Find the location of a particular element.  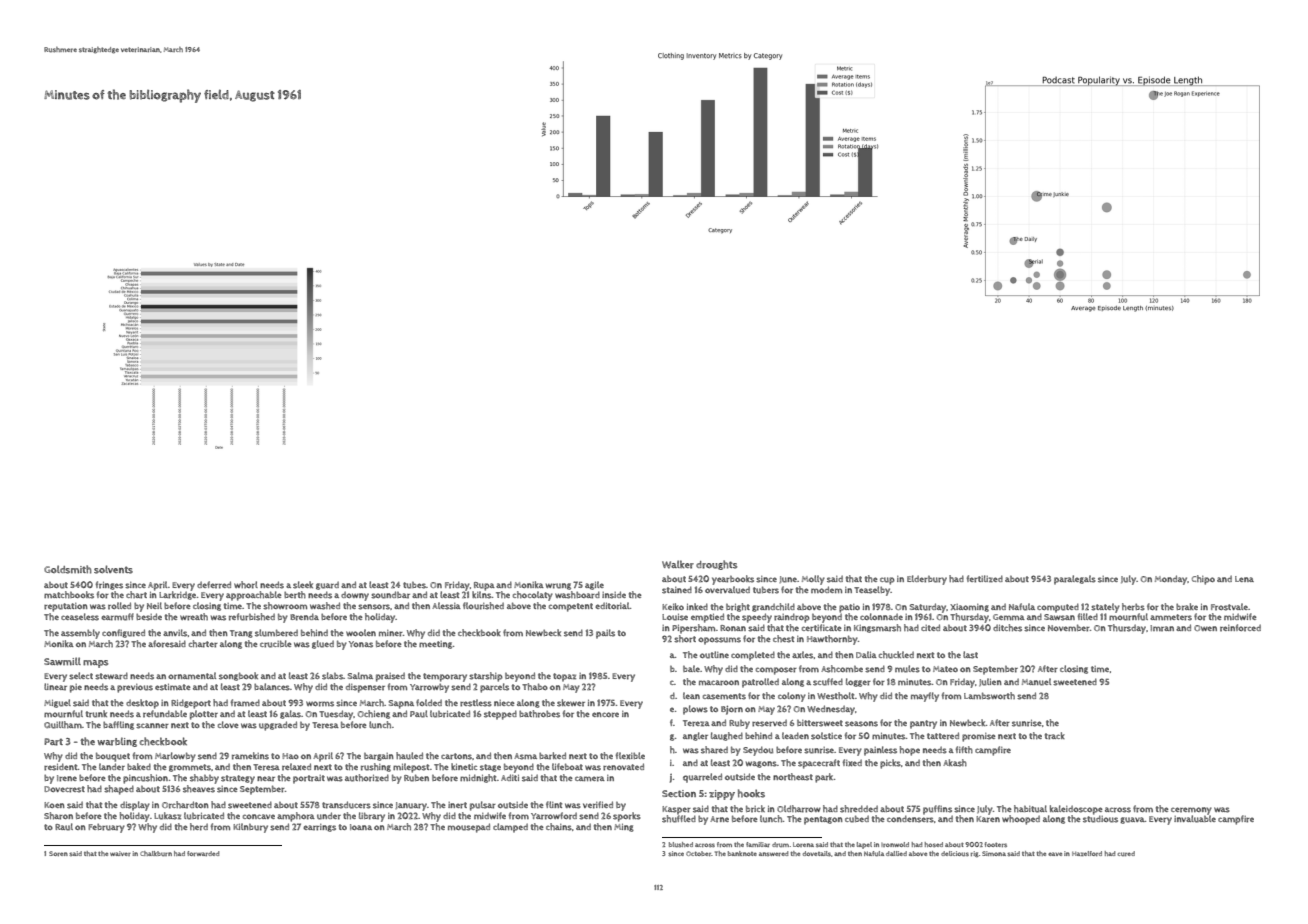

rushing is located at coordinates (376, 767).
